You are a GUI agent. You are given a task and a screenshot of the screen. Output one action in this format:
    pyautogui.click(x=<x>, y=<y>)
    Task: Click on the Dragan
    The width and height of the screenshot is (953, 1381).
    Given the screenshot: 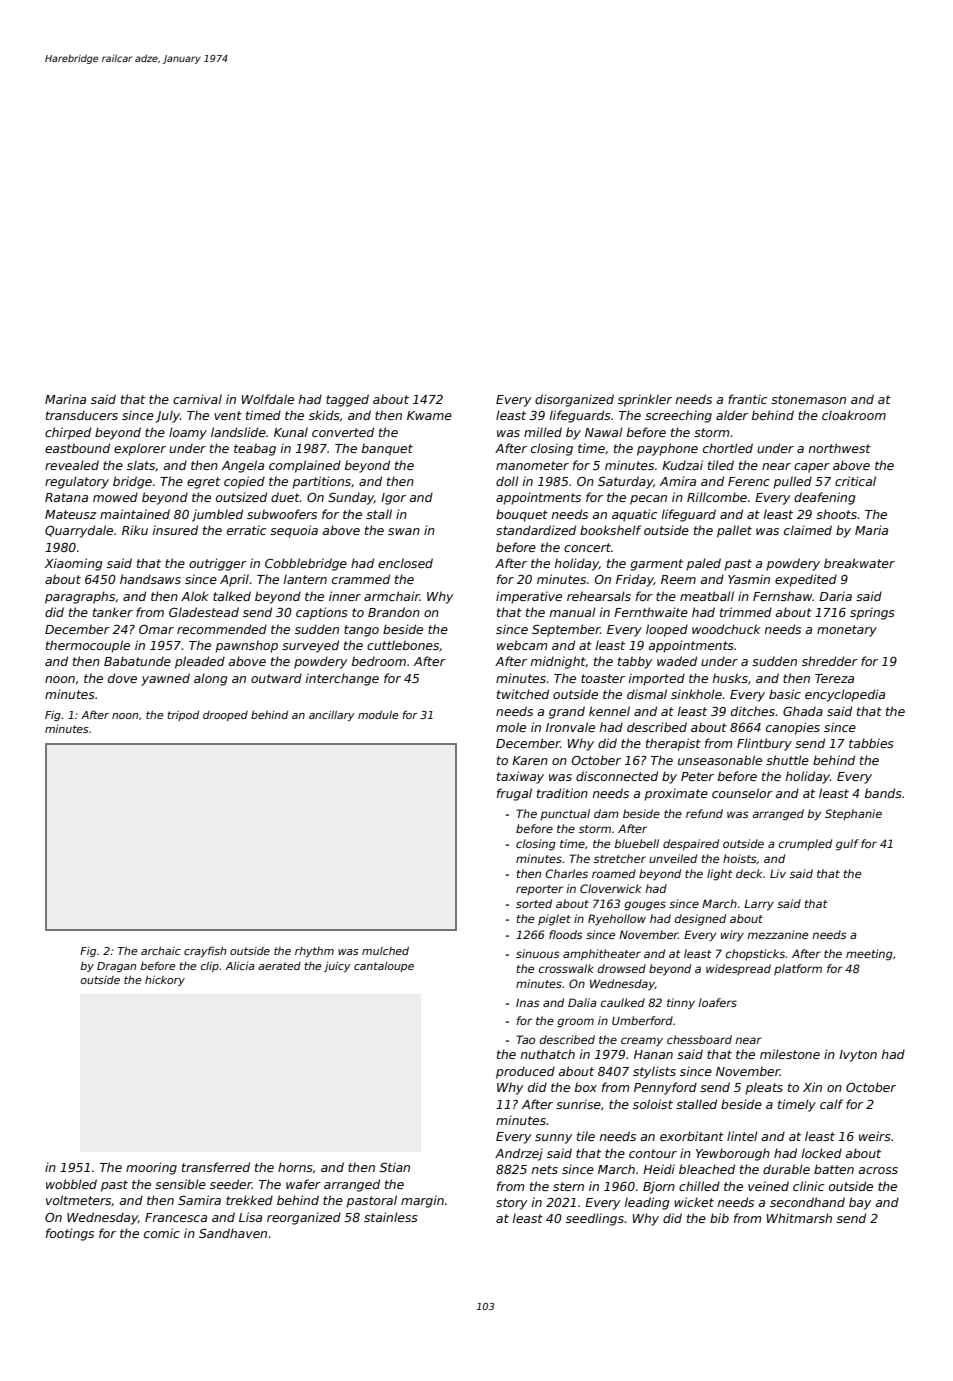 What is the action you would take?
    pyautogui.click(x=116, y=967)
